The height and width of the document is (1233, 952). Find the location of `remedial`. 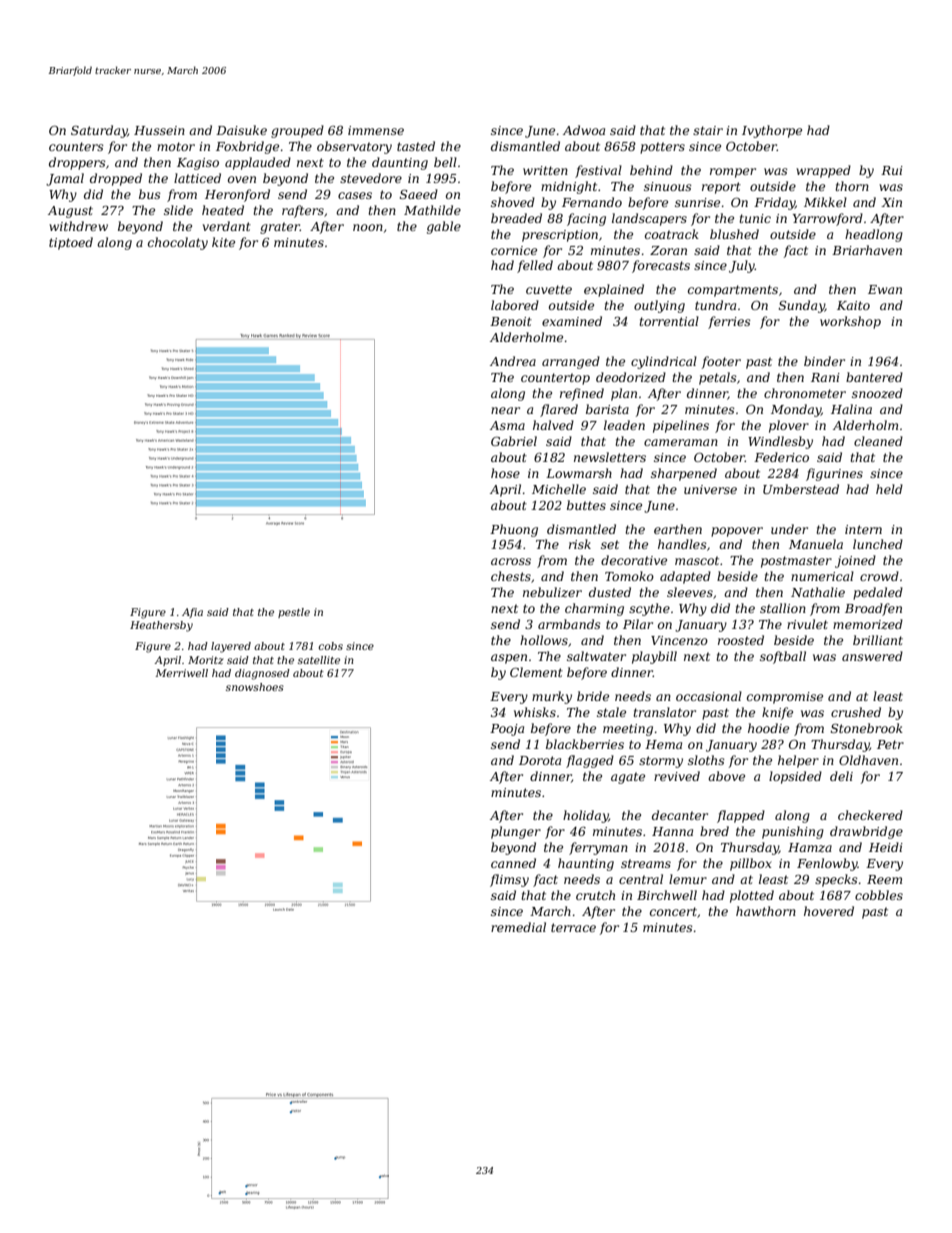

remedial is located at coordinates (518, 927).
